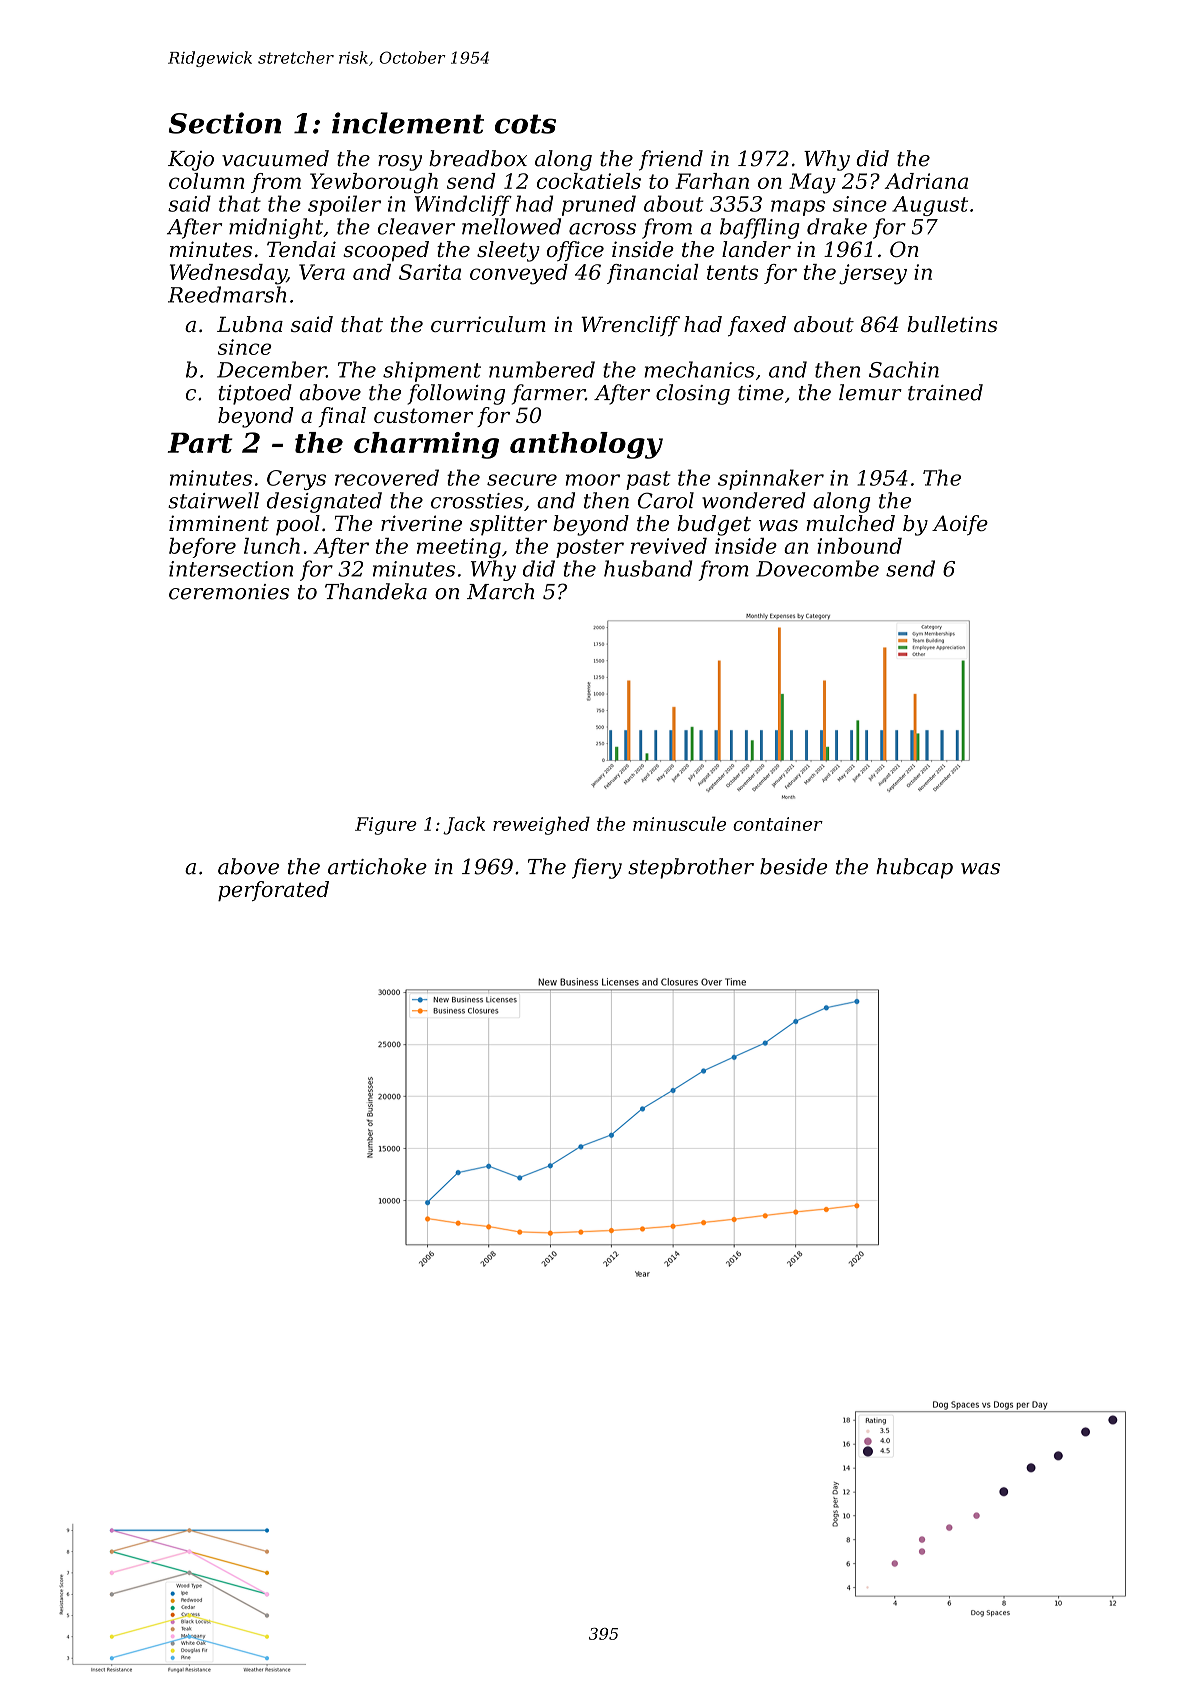 This document has height=1704, width=1177. I want to click on inclement, so click(408, 123).
